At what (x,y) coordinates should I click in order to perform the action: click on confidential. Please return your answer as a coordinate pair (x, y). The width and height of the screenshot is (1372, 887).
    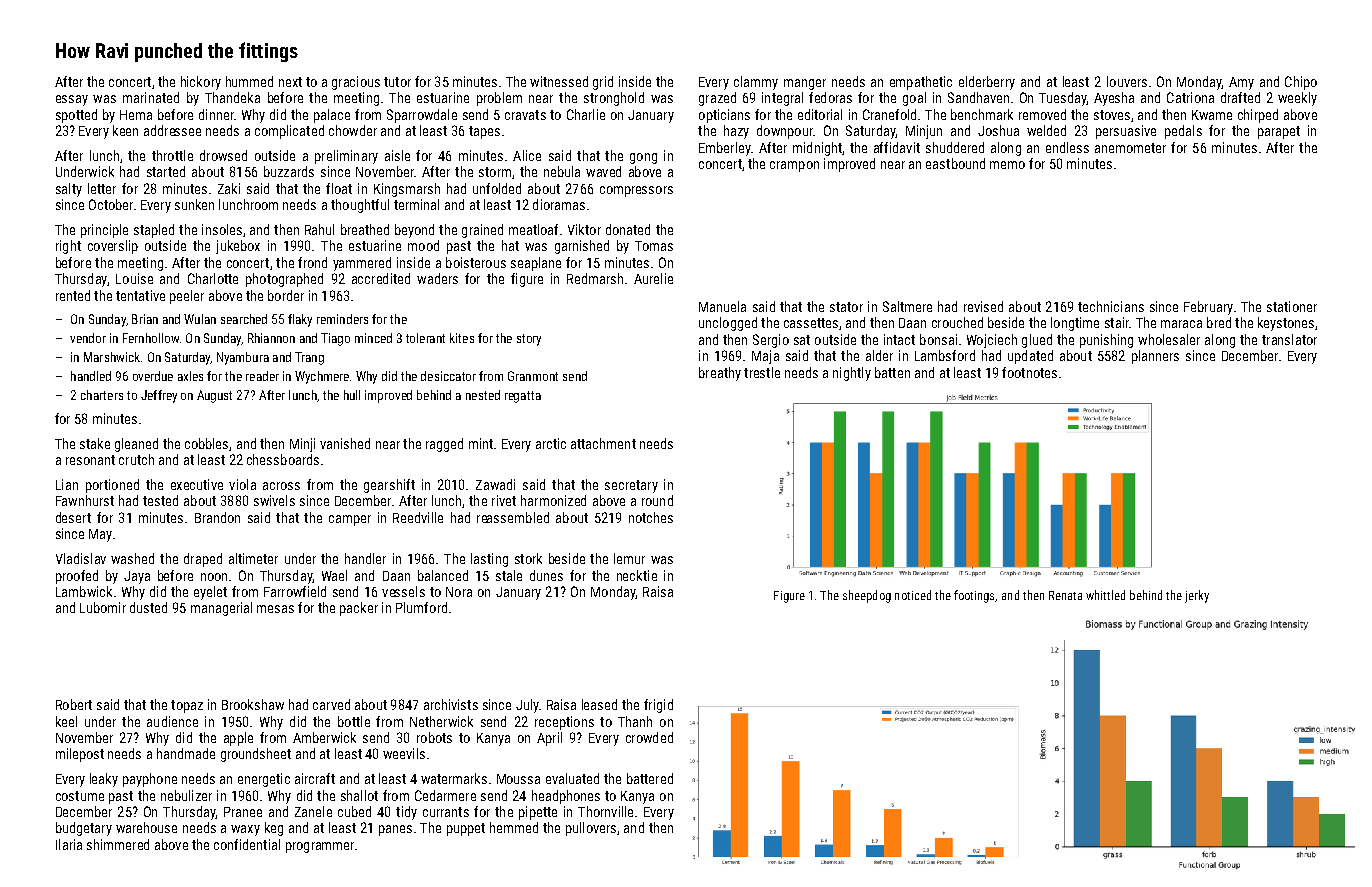
    Looking at the image, I should click on (247, 844).
